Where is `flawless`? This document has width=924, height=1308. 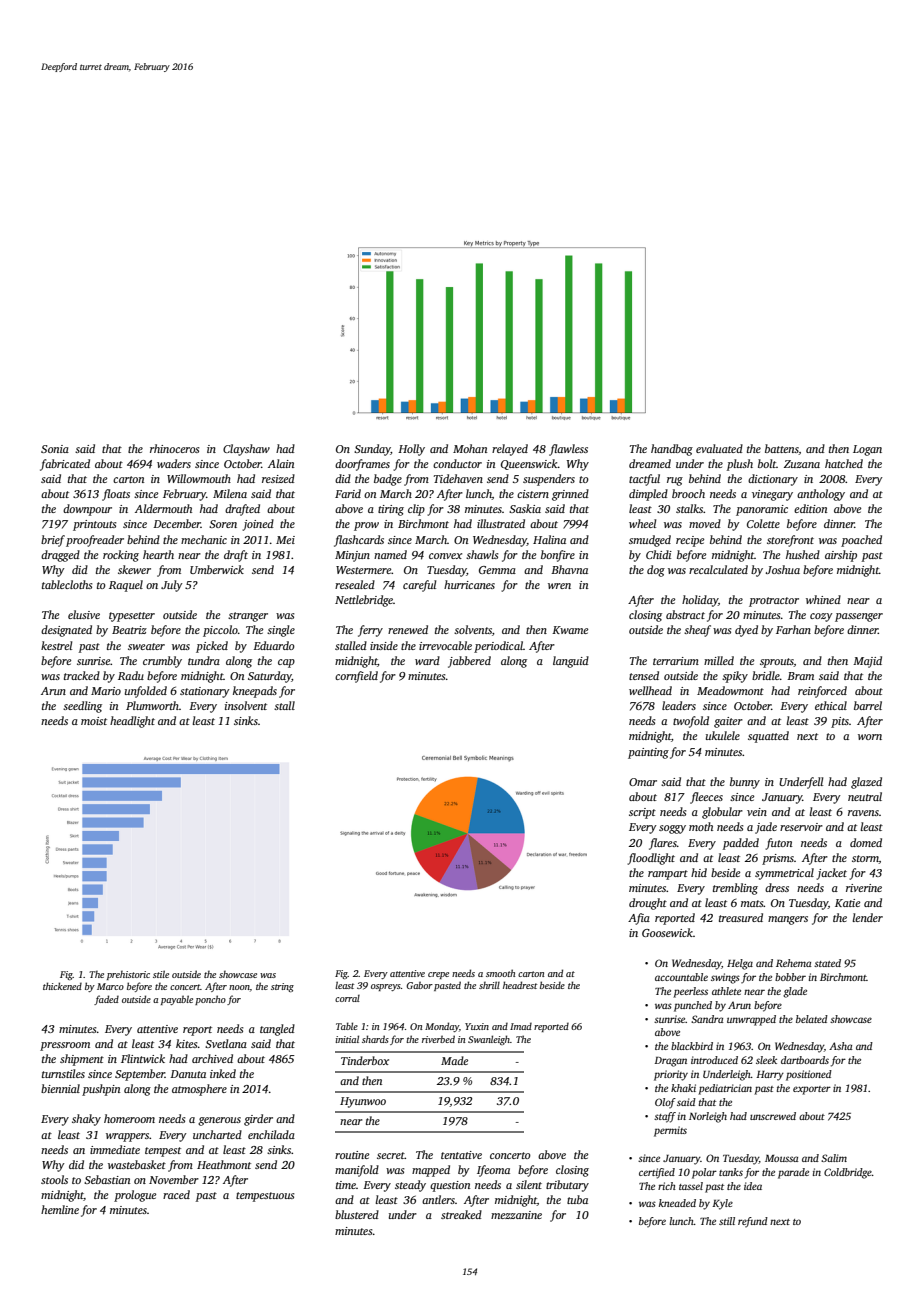
flawless is located at coordinates (568, 450).
